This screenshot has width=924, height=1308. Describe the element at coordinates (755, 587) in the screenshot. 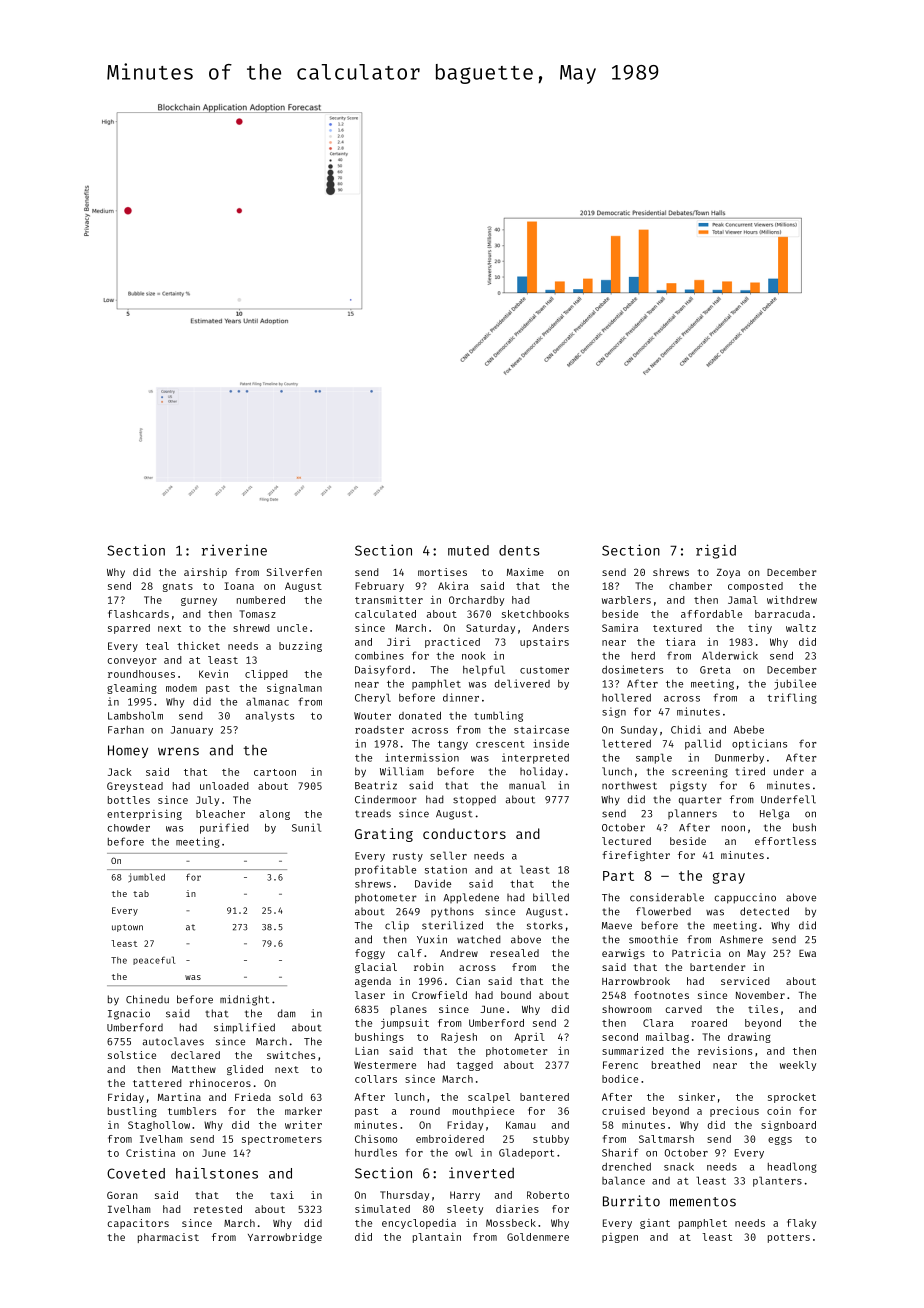

I see `composted` at that location.
